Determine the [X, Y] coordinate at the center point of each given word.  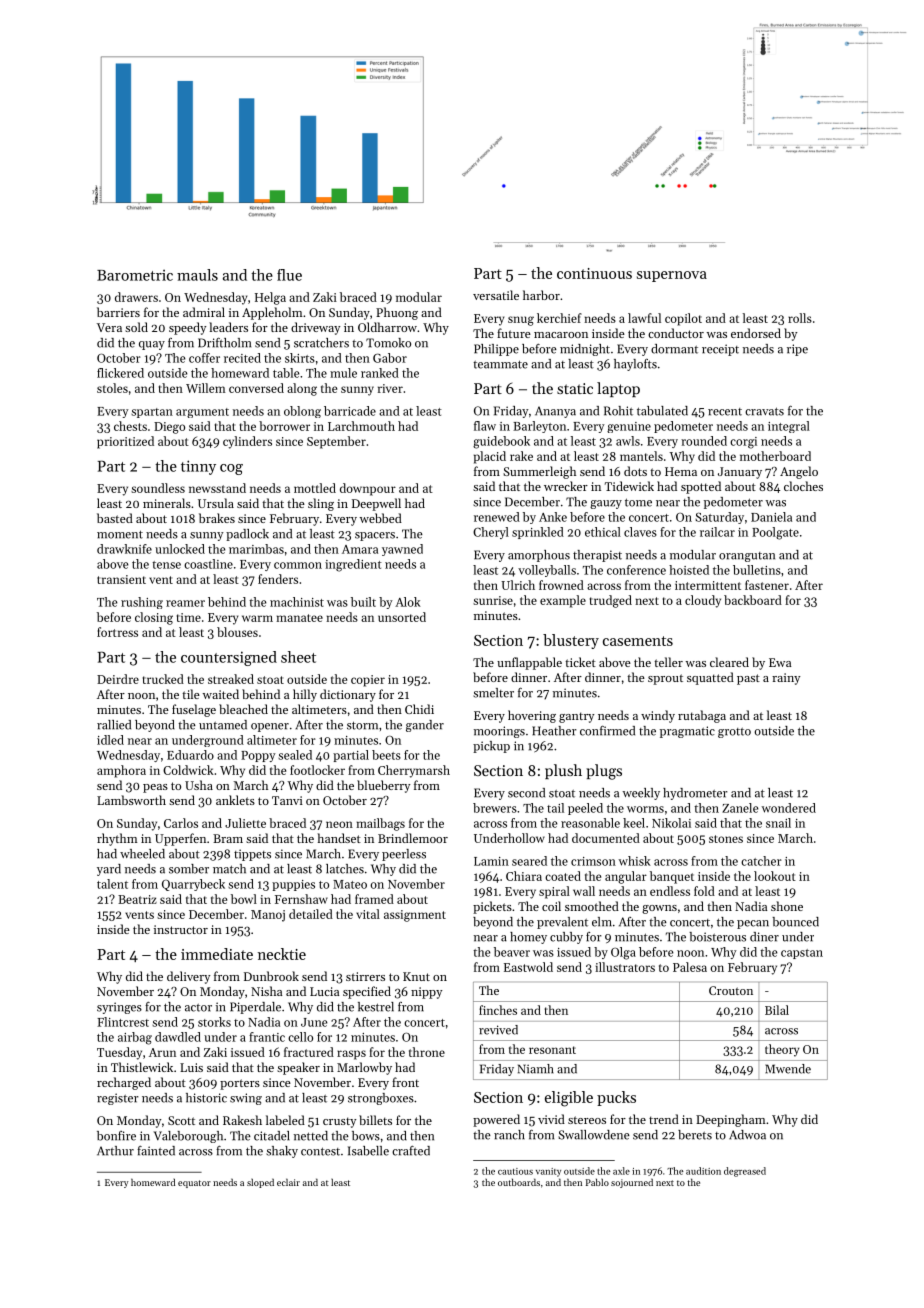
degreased [745, 1172]
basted [115, 518]
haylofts [635, 365]
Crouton [731, 990]
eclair [288, 1182]
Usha [199, 785]
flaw [485, 426]
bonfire [116, 1136]
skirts [300, 358]
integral [789, 427]
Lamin [491, 861]
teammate [500, 364]
